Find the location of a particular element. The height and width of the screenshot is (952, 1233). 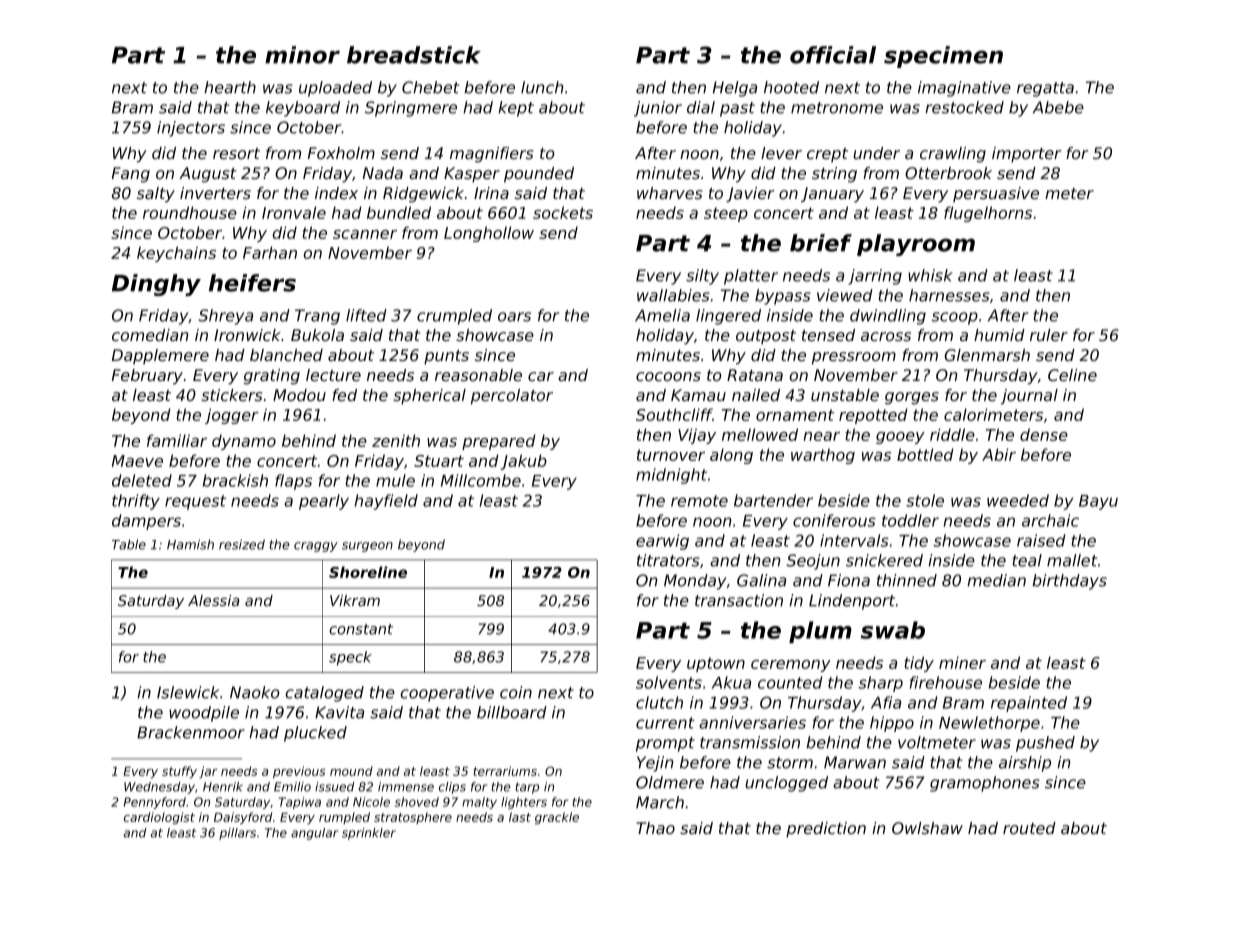

Shreya is located at coordinates (225, 317).
